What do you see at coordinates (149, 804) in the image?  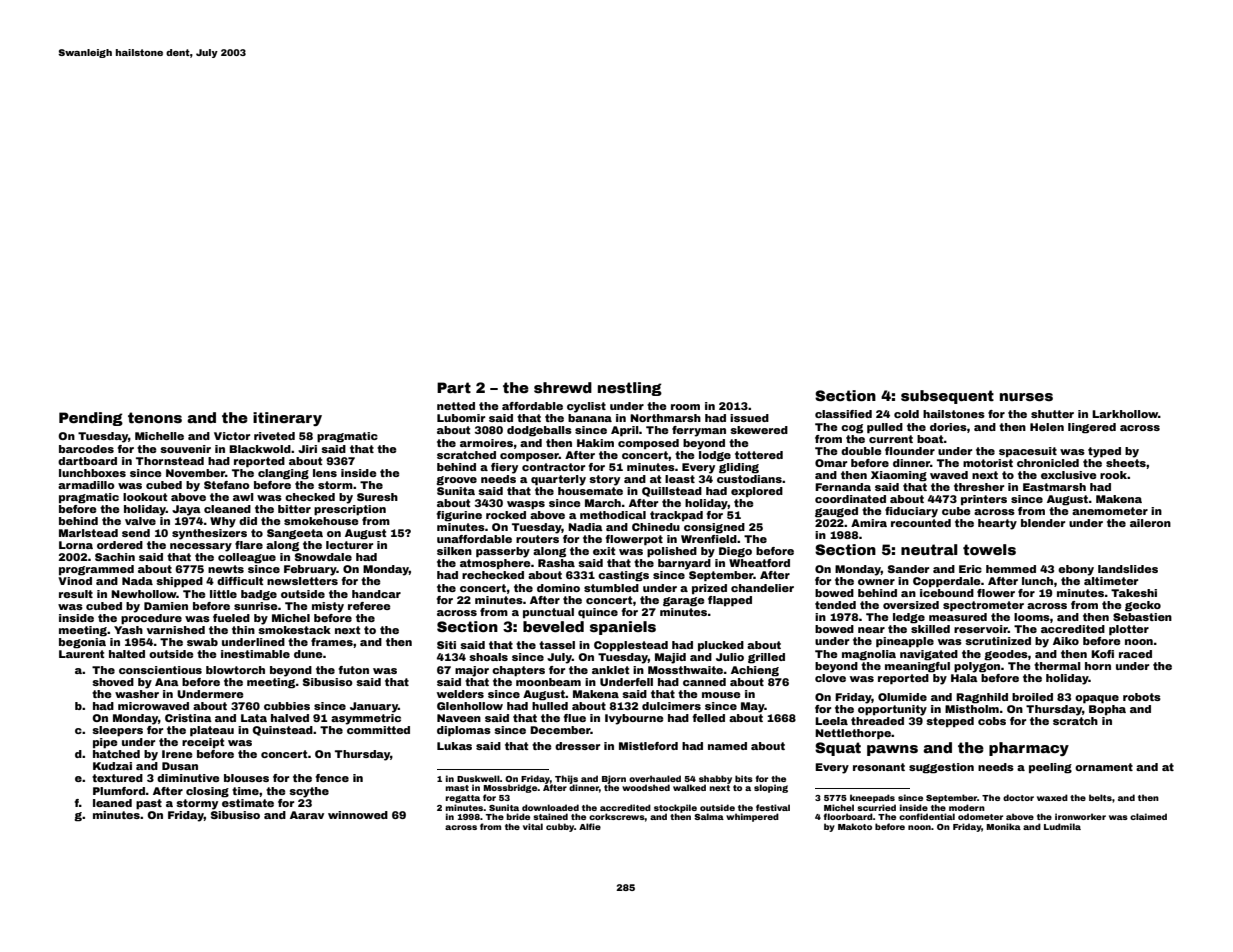 I see `past` at bounding box center [149, 804].
